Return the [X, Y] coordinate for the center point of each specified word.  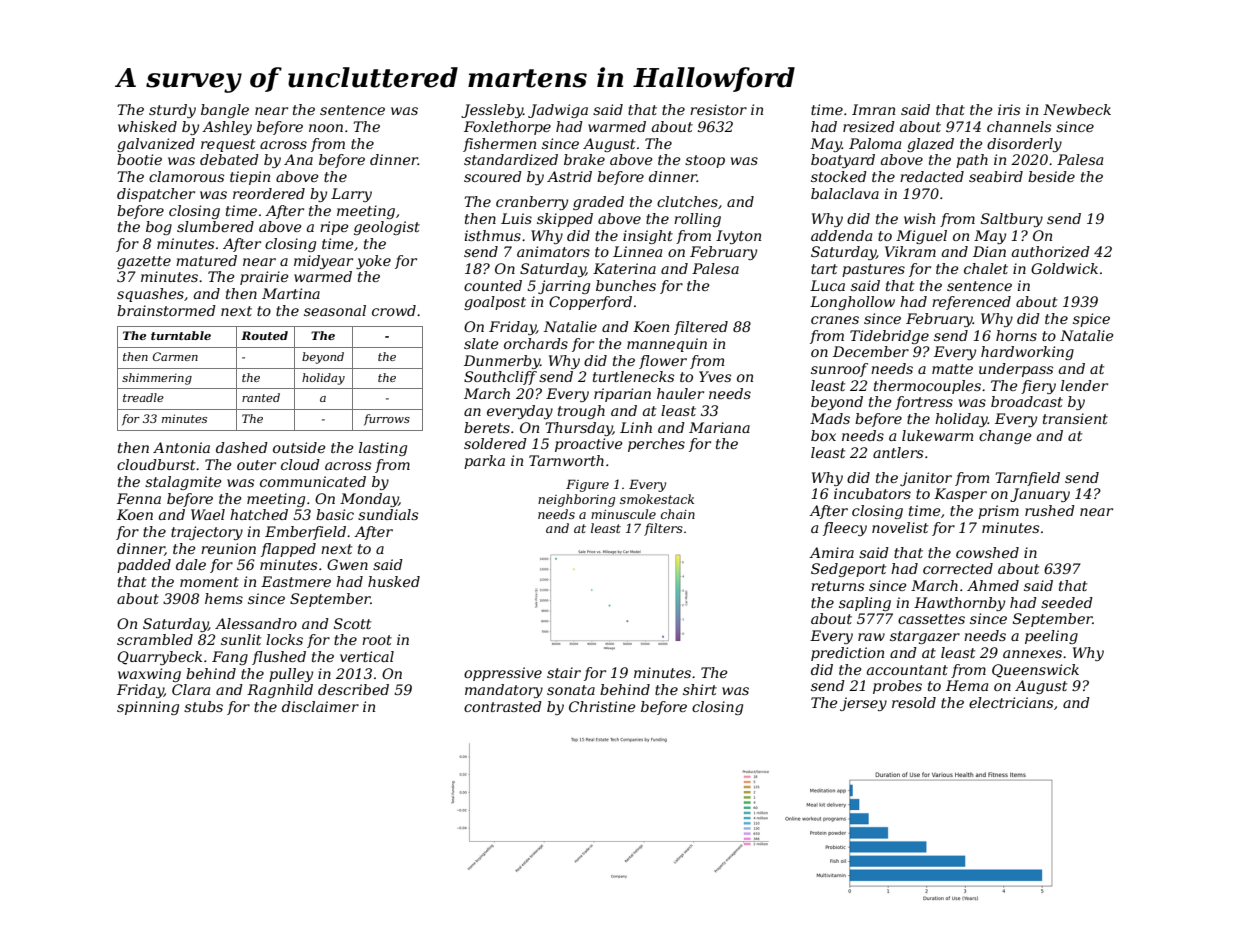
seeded [1067, 602]
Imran [873, 109]
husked [394, 581]
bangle [225, 111]
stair [564, 672]
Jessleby [492, 111]
